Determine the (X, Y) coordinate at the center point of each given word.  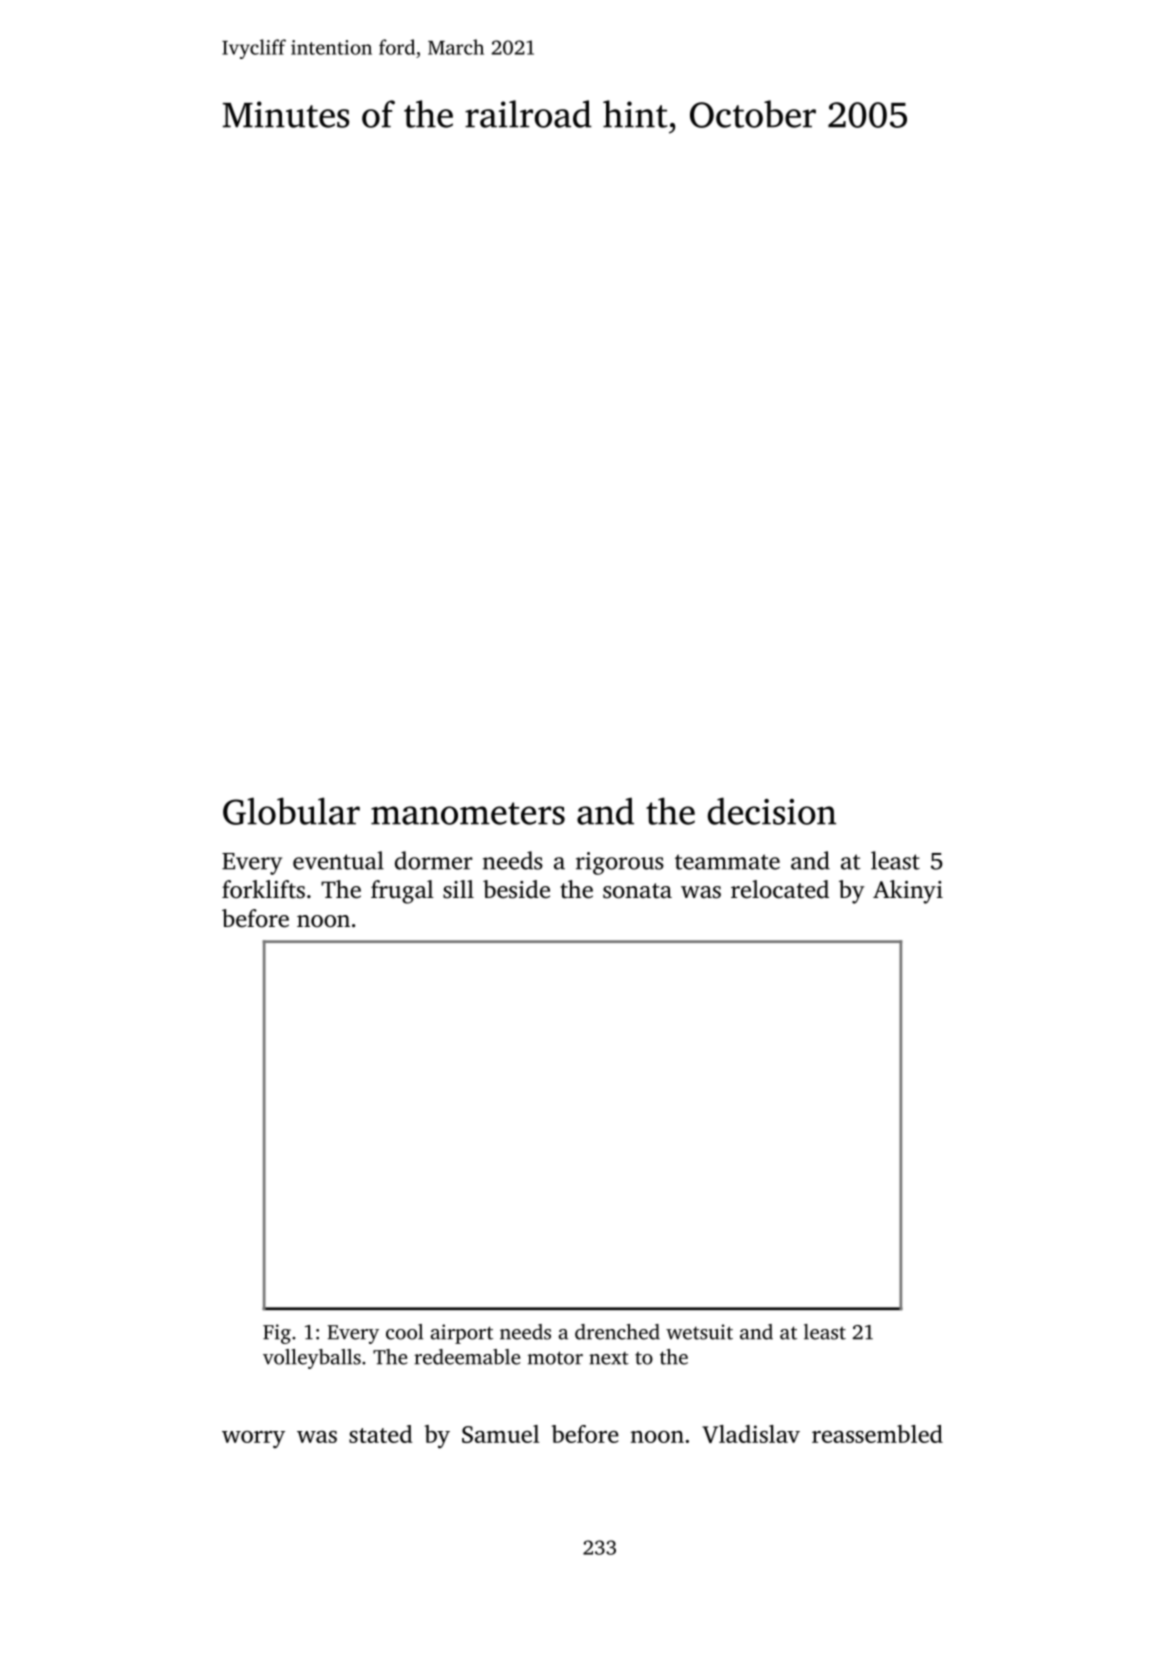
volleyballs (312, 1359)
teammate (727, 862)
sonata (637, 891)
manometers (468, 813)
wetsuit (699, 1332)
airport (462, 1334)
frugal (402, 892)
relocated (780, 889)
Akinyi (908, 892)
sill (458, 889)
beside (516, 889)
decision (772, 811)
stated (380, 1434)
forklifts (263, 889)
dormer (434, 860)
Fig (277, 1334)
